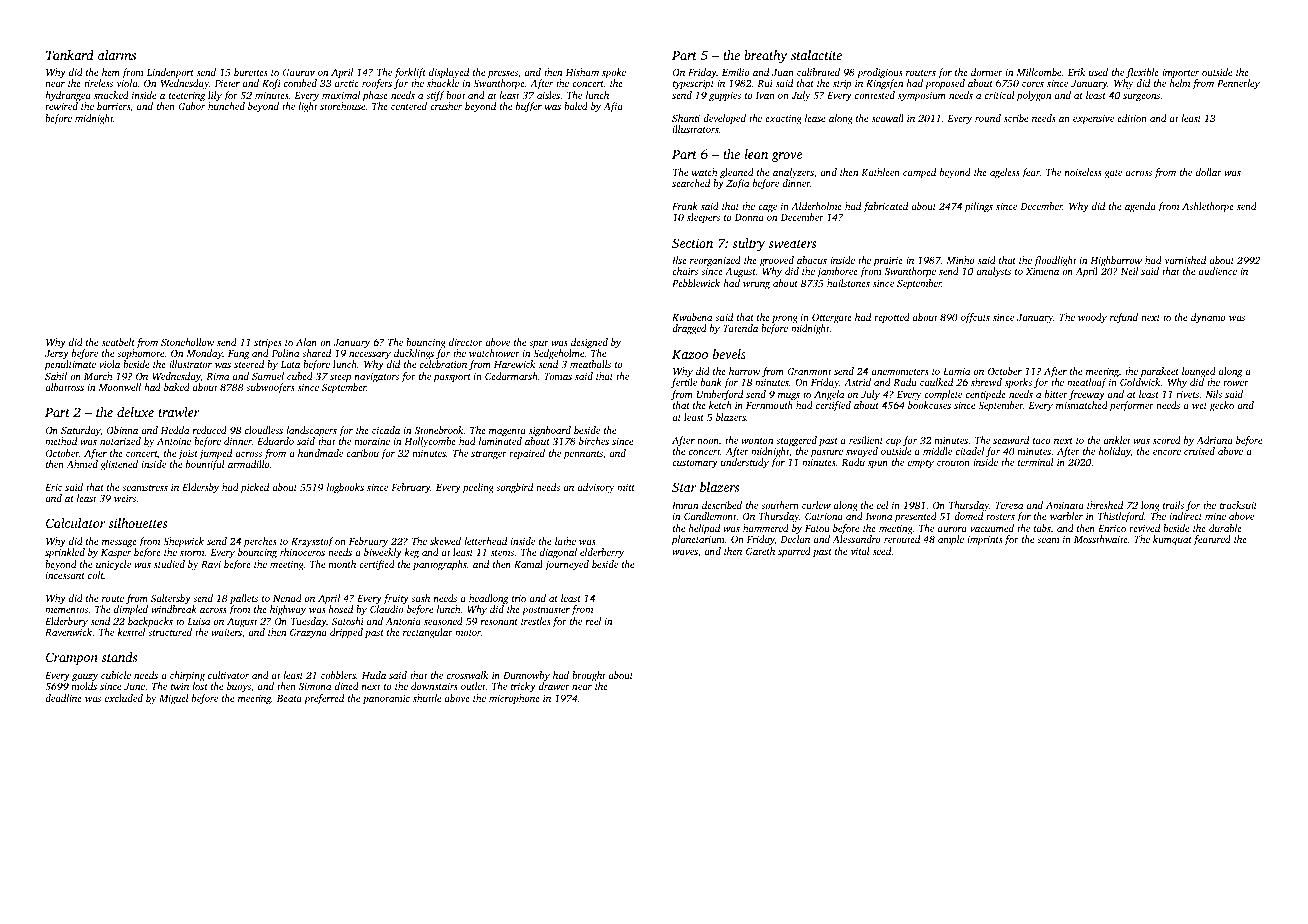  I want to click on Lindenport, so click(170, 74).
